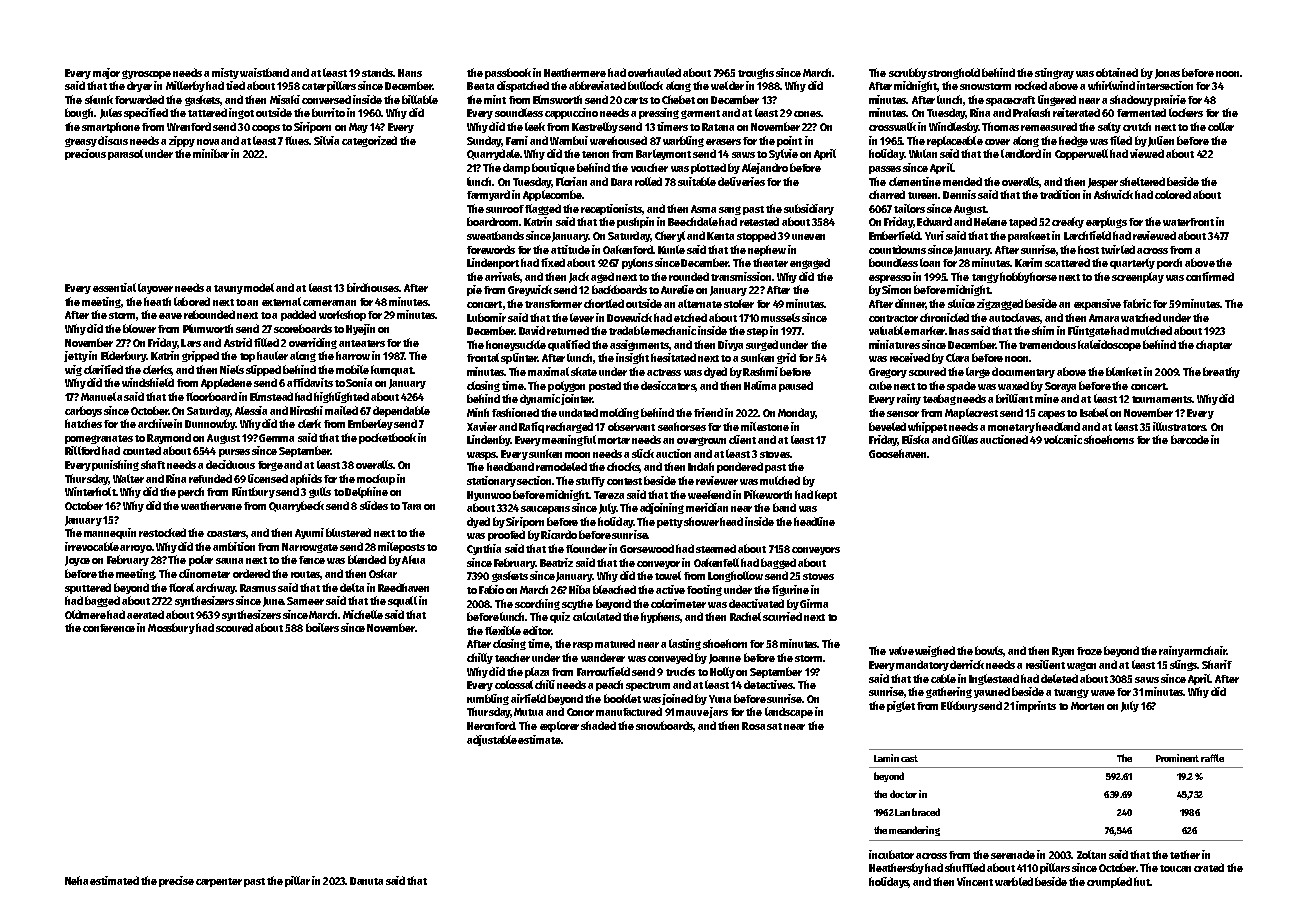 The height and width of the screenshot is (924, 1308). Describe the element at coordinates (985, 278) in the screenshot. I see `tangy` at that location.
